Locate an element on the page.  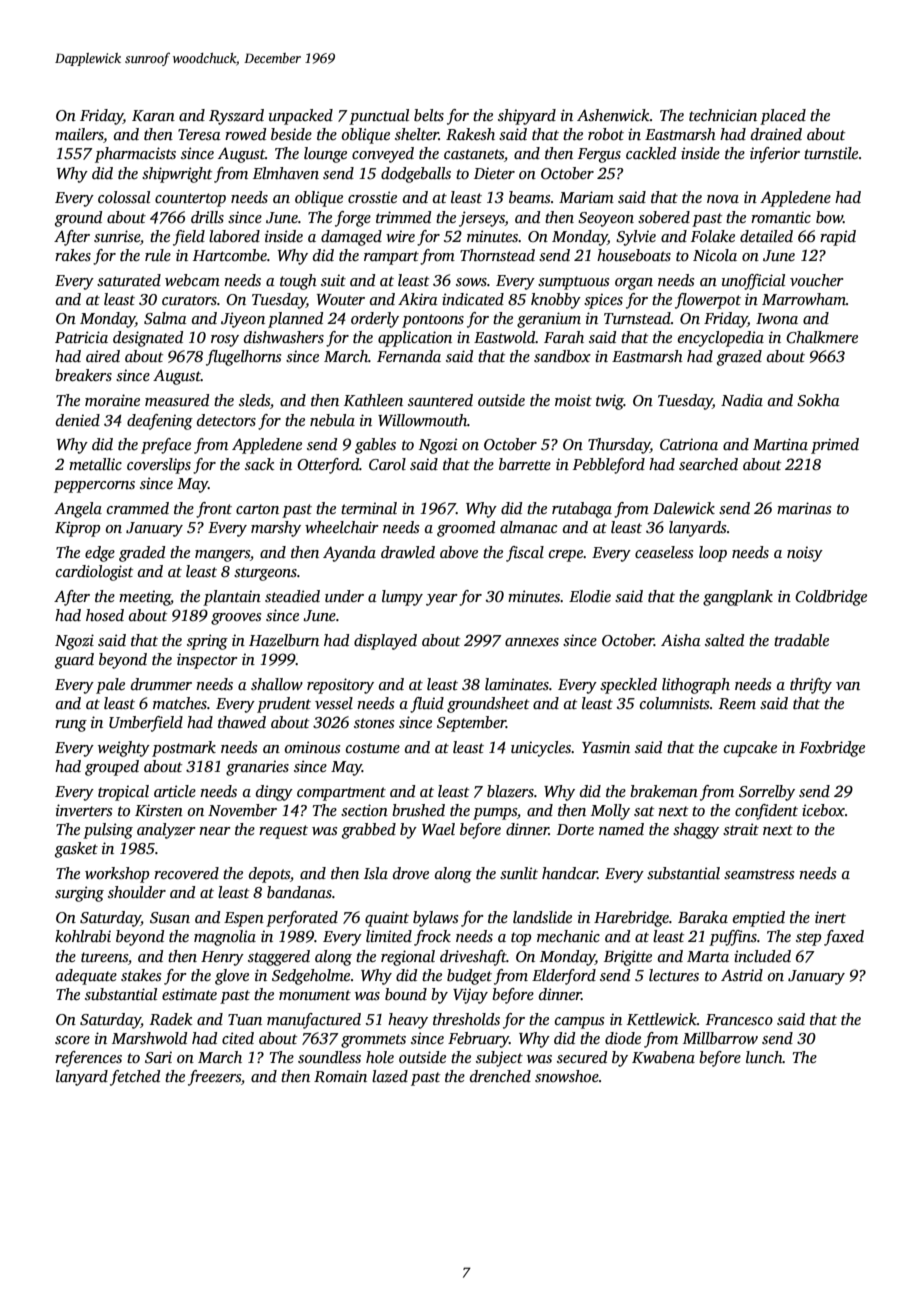
romantic is located at coordinates (781, 217).
